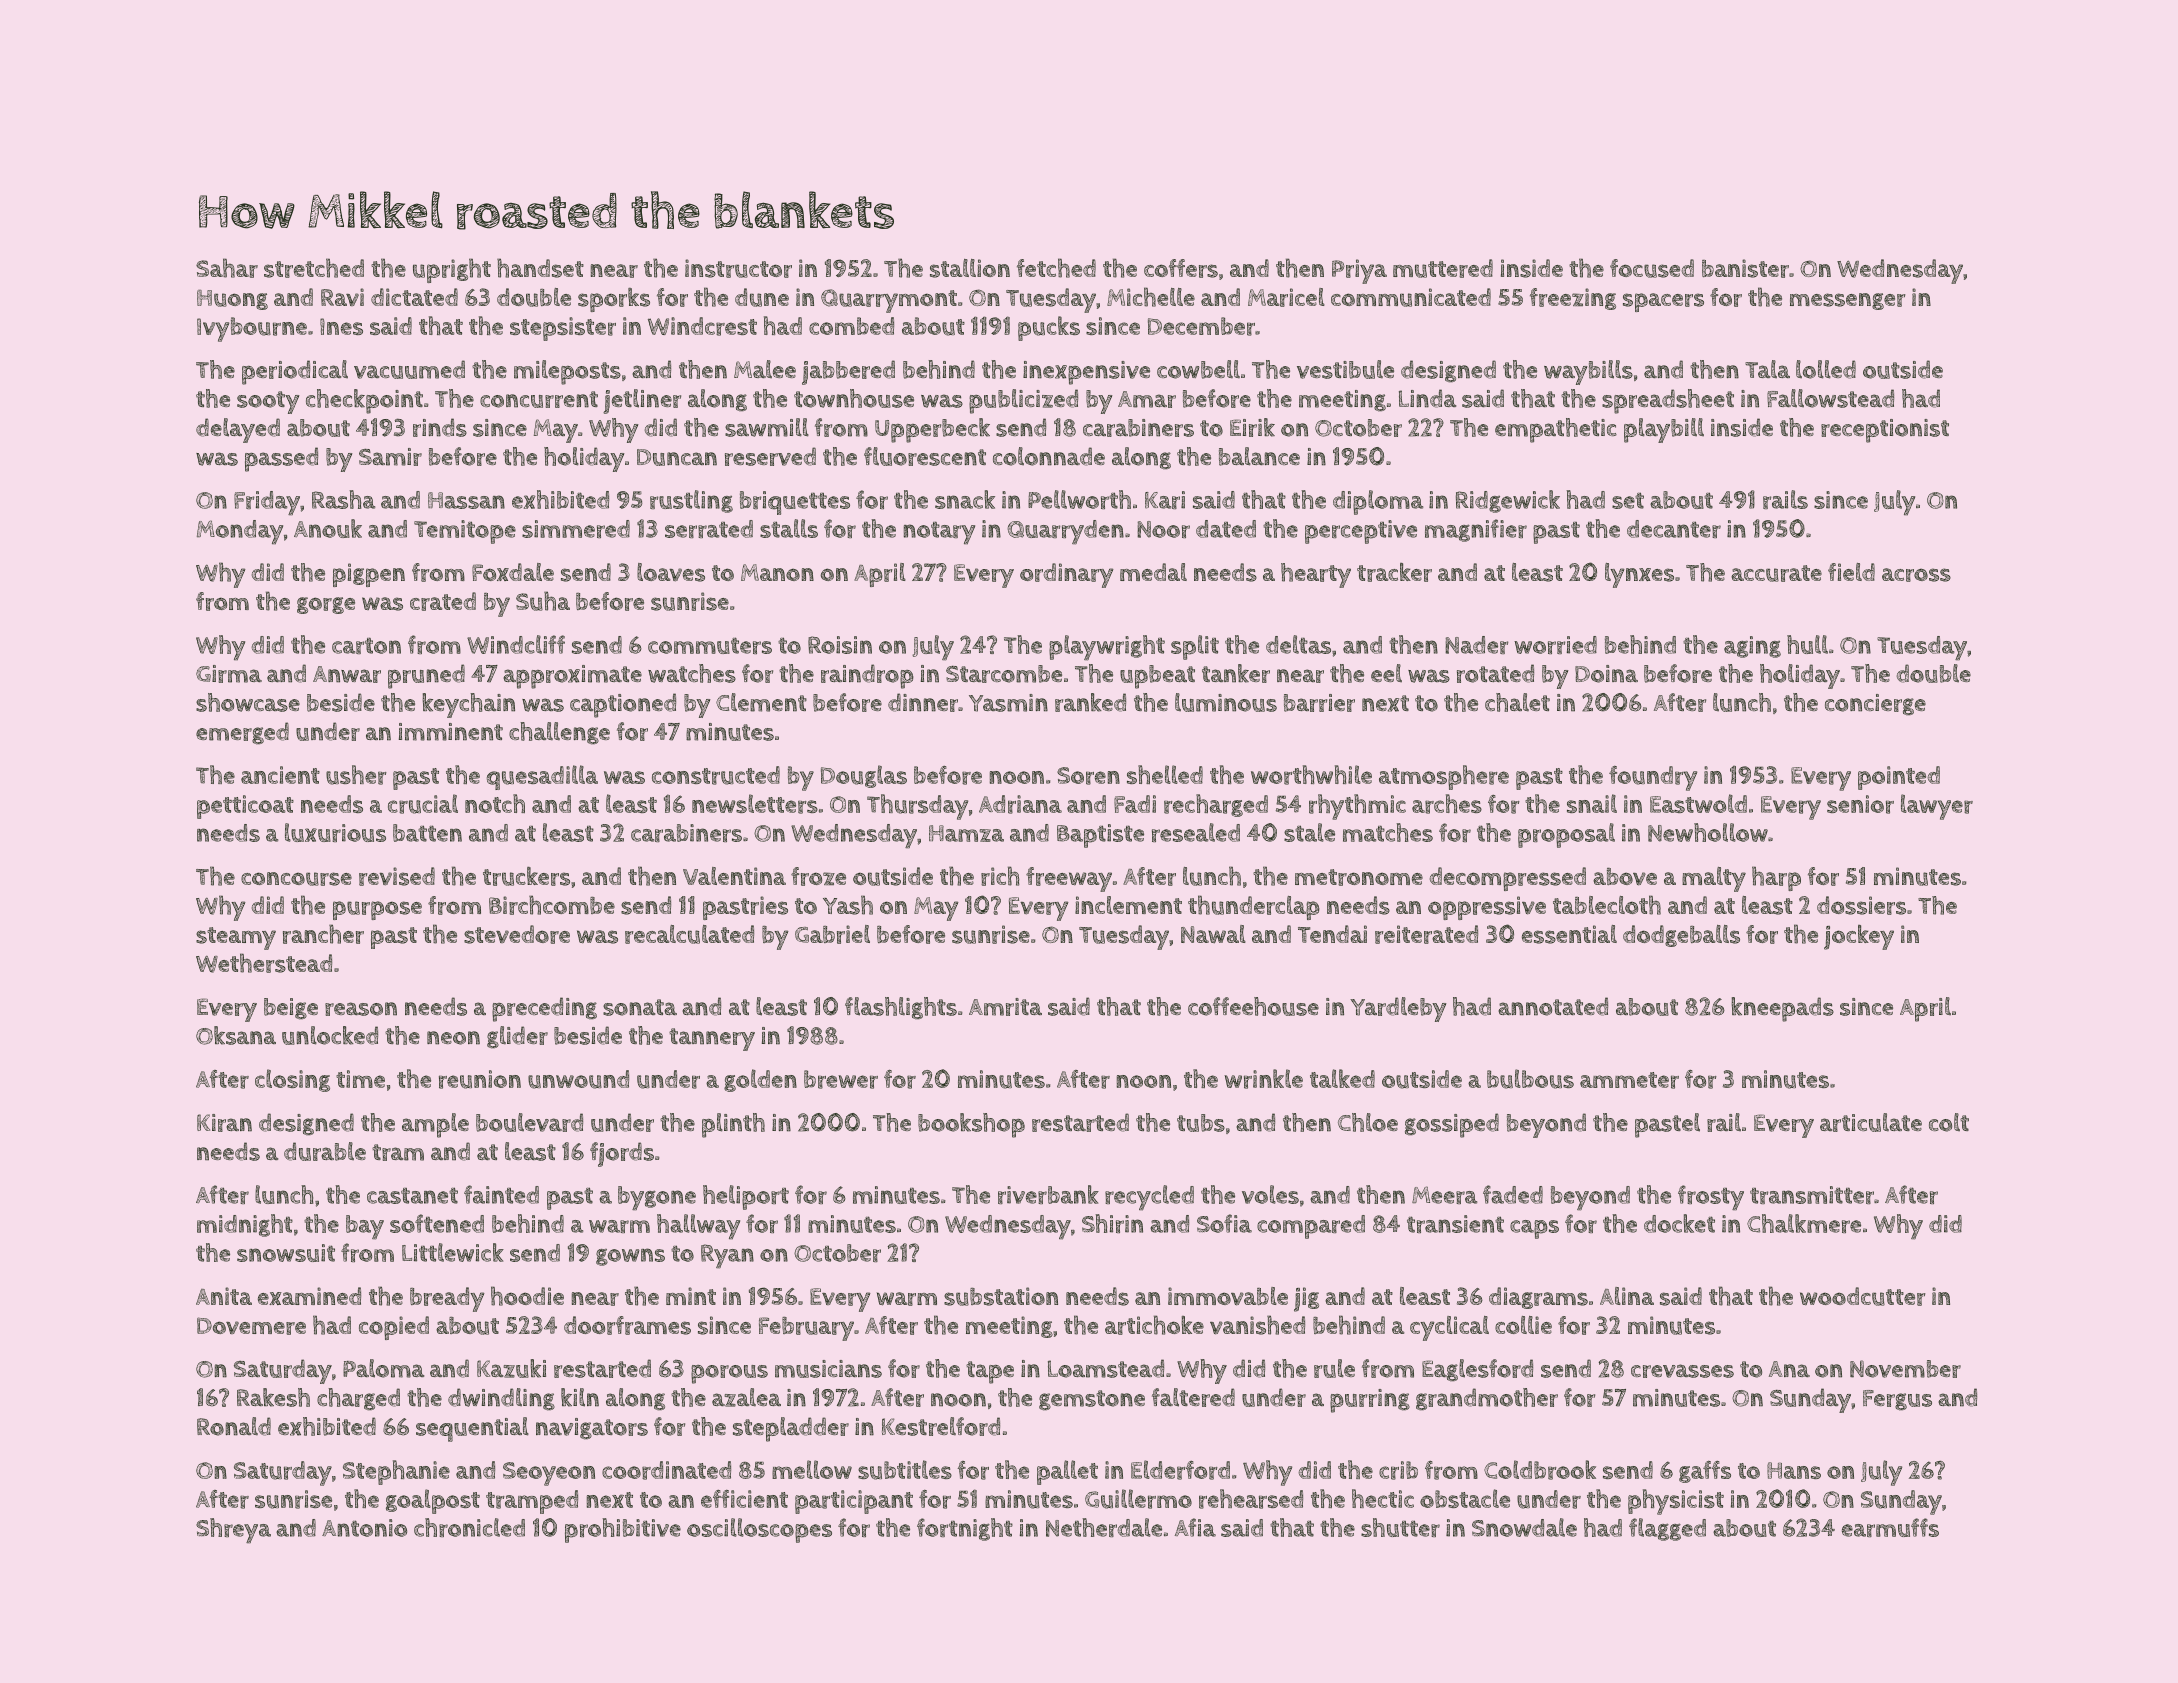  What do you see at coordinates (245, 1225) in the page?
I see `midnight` at bounding box center [245, 1225].
